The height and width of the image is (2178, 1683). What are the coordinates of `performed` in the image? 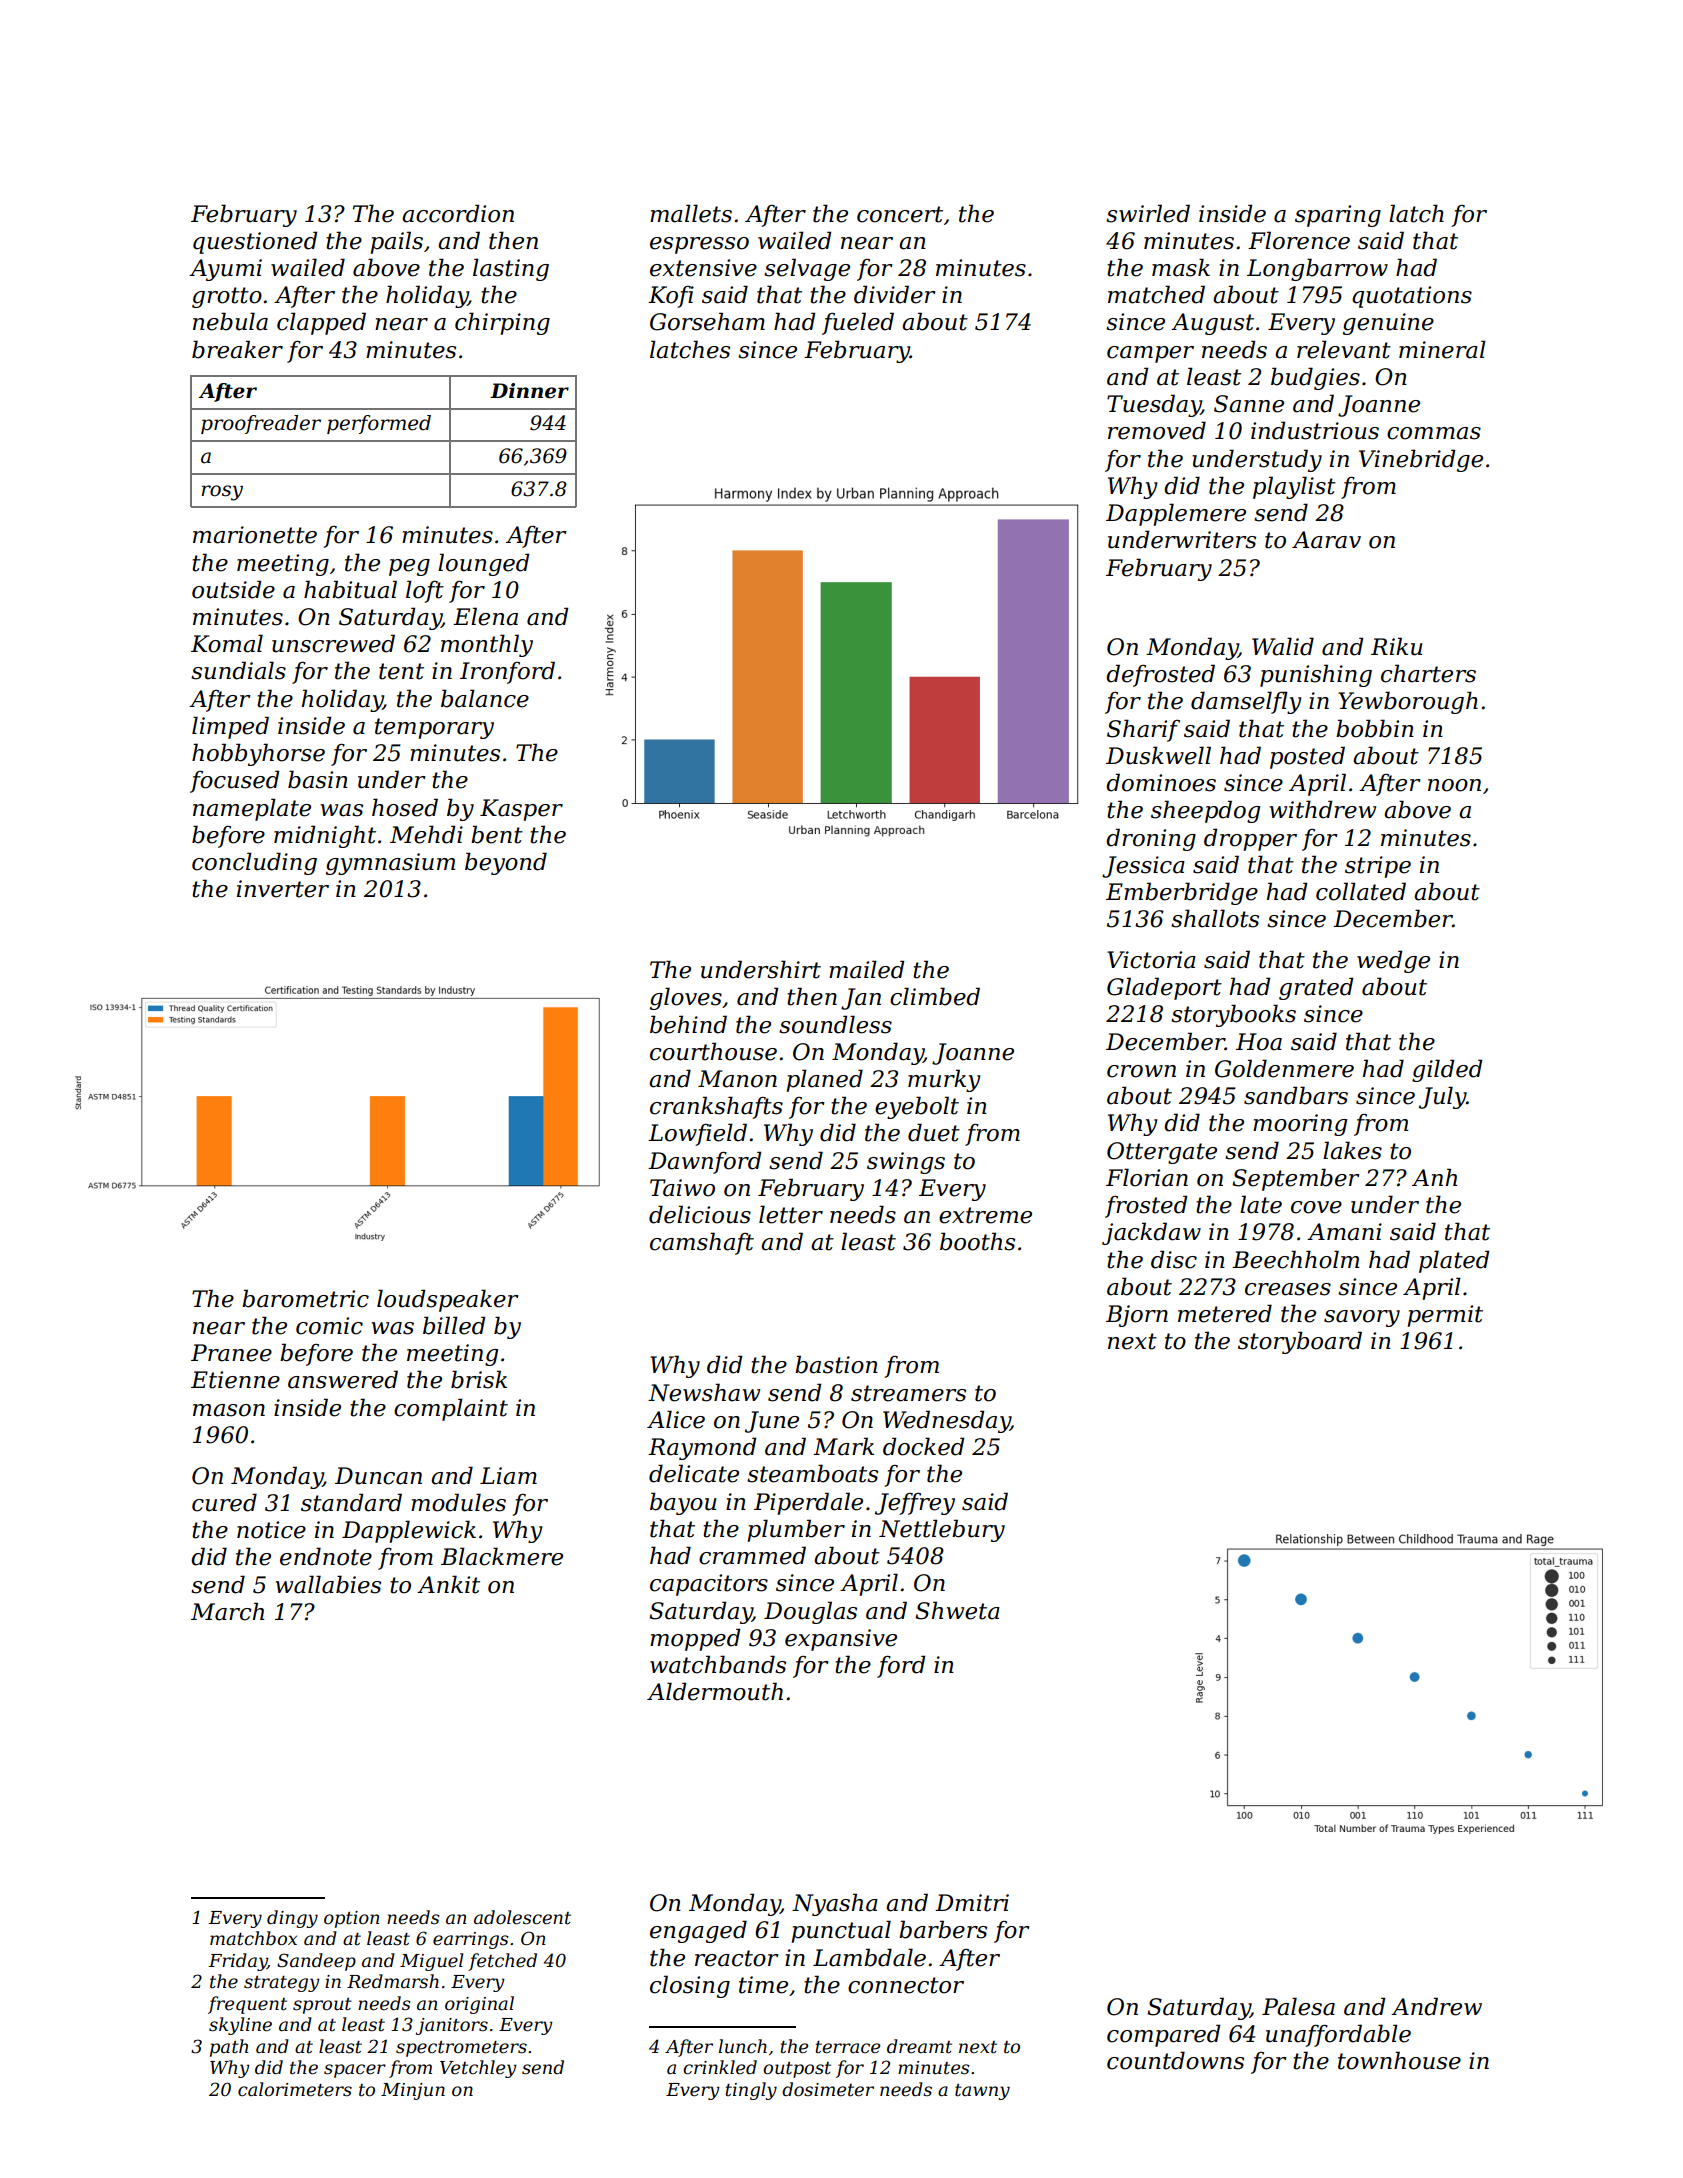 It's located at (379, 424).
